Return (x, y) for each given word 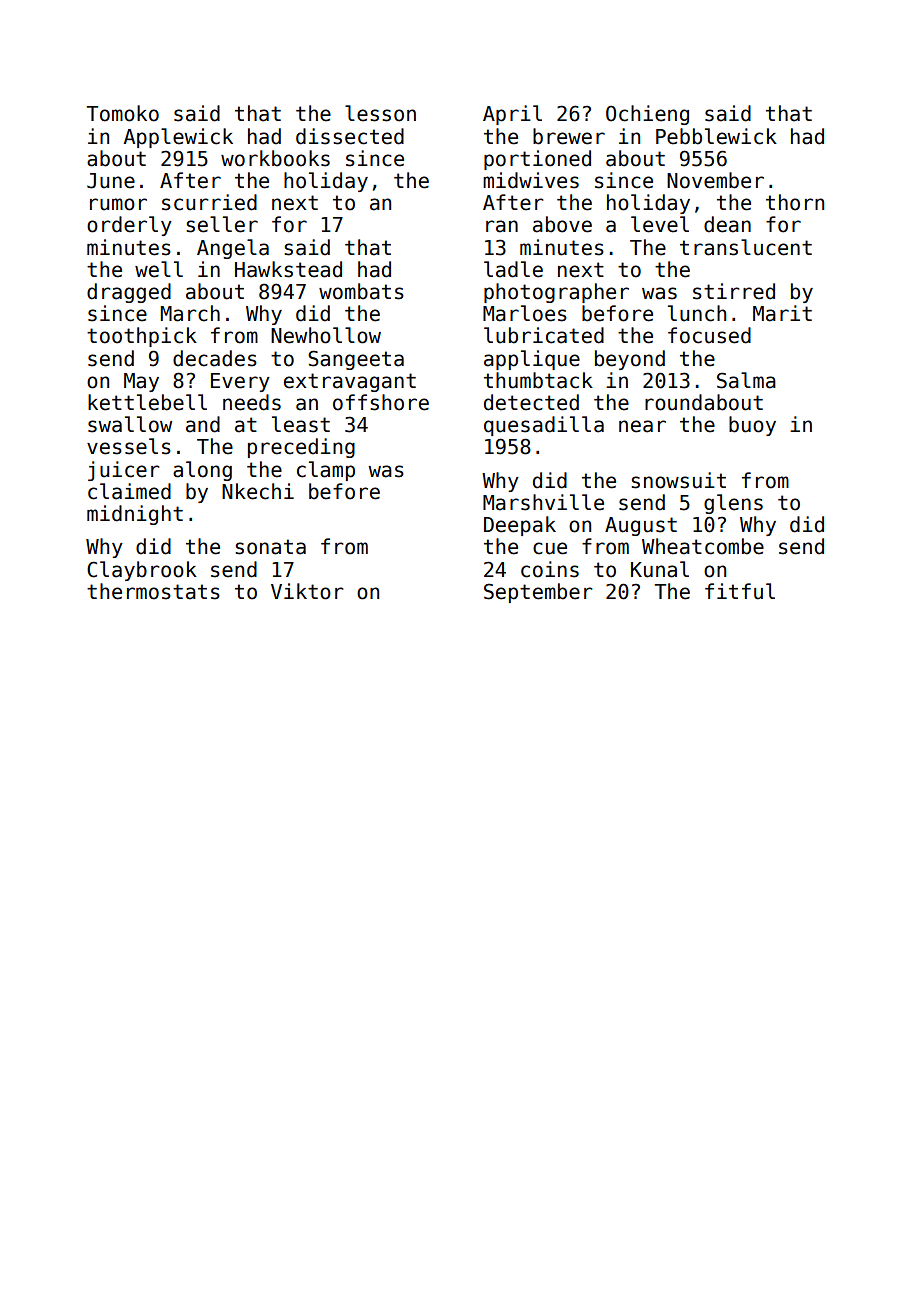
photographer (556, 293)
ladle (513, 269)
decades (215, 358)
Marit (782, 313)
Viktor (307, 591)
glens (733, 504)
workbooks (275, 158)
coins (550, 569)
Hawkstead (288, 269)
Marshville (543, 502)
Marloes (525, 313)
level (660, 224)
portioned (537, 160)
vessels (129, 446)
